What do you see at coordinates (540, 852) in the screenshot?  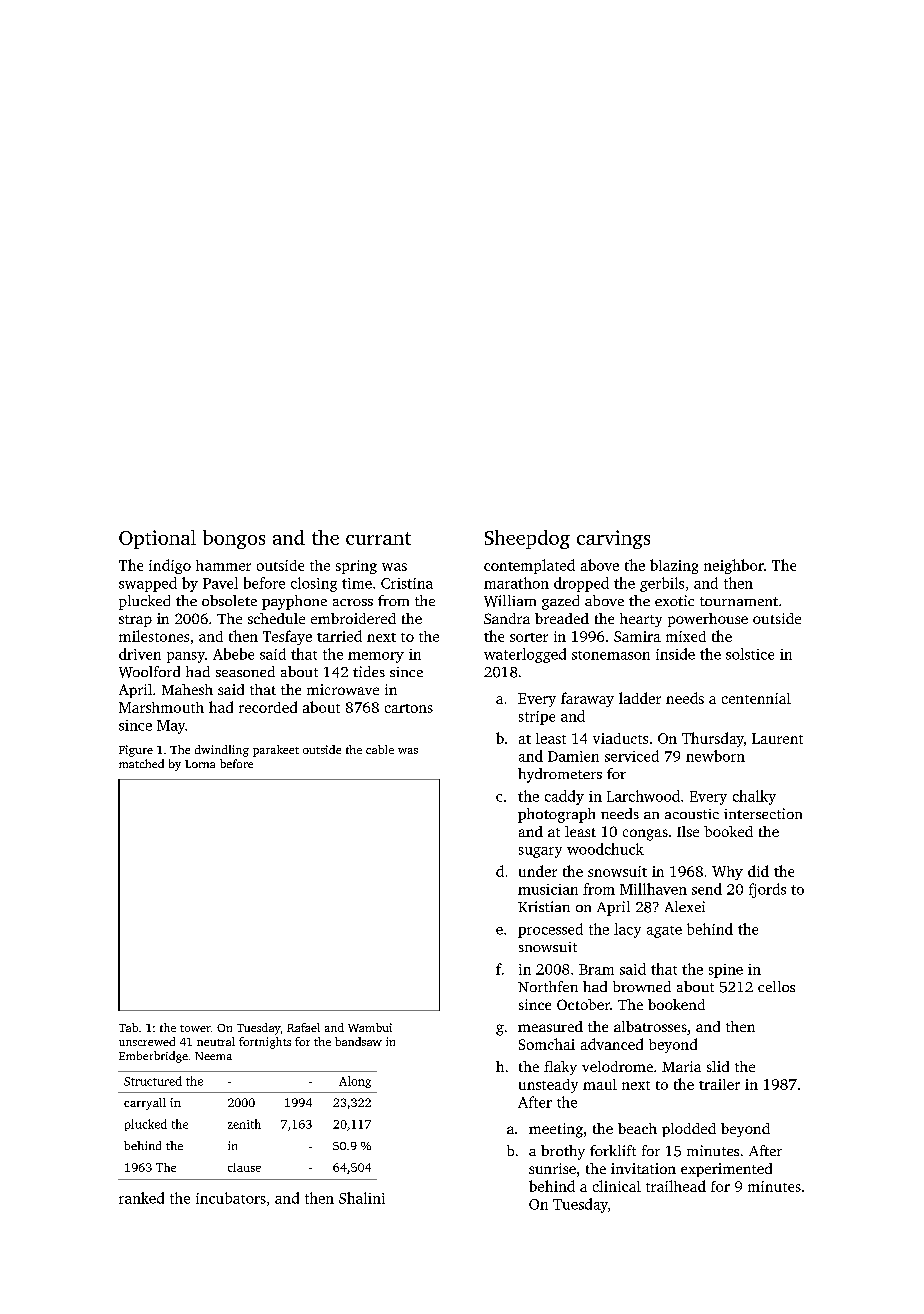 I see `sugary` at bounding box center [540, 852].
